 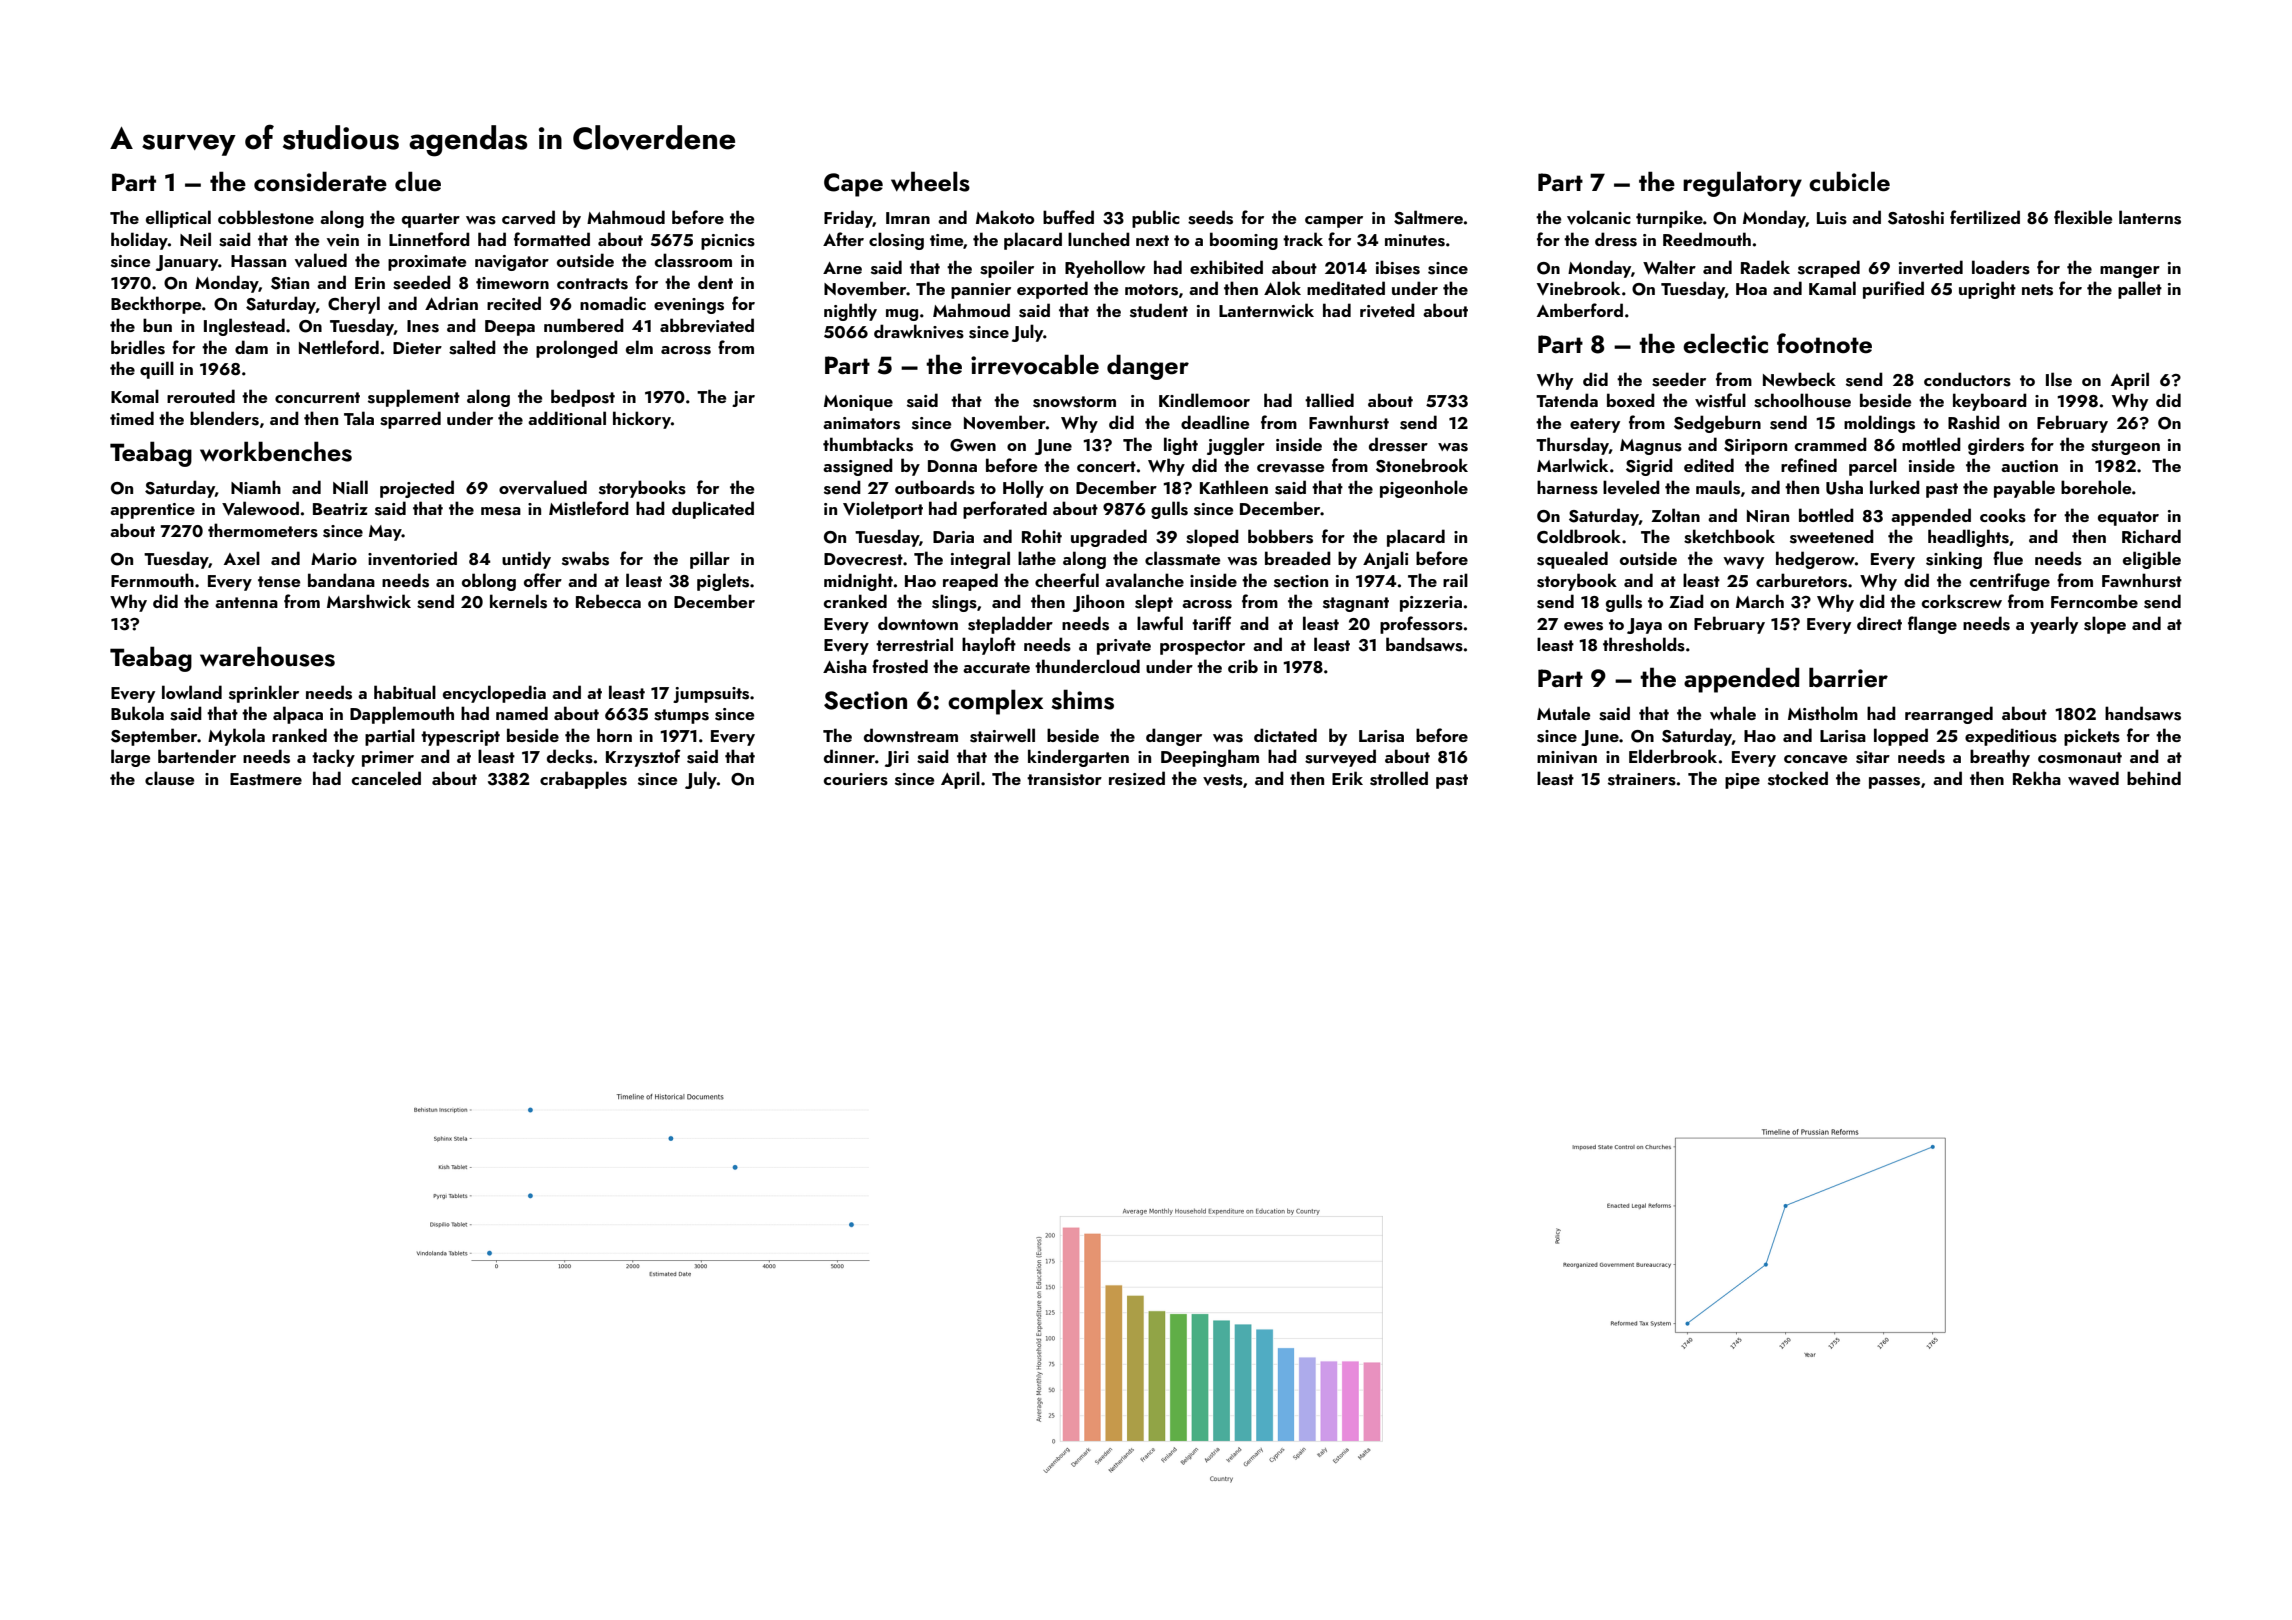 What do you see at coordinates (1428, 217) in the image?
I see `Saltmere` at bounding box center [1428, 217].
